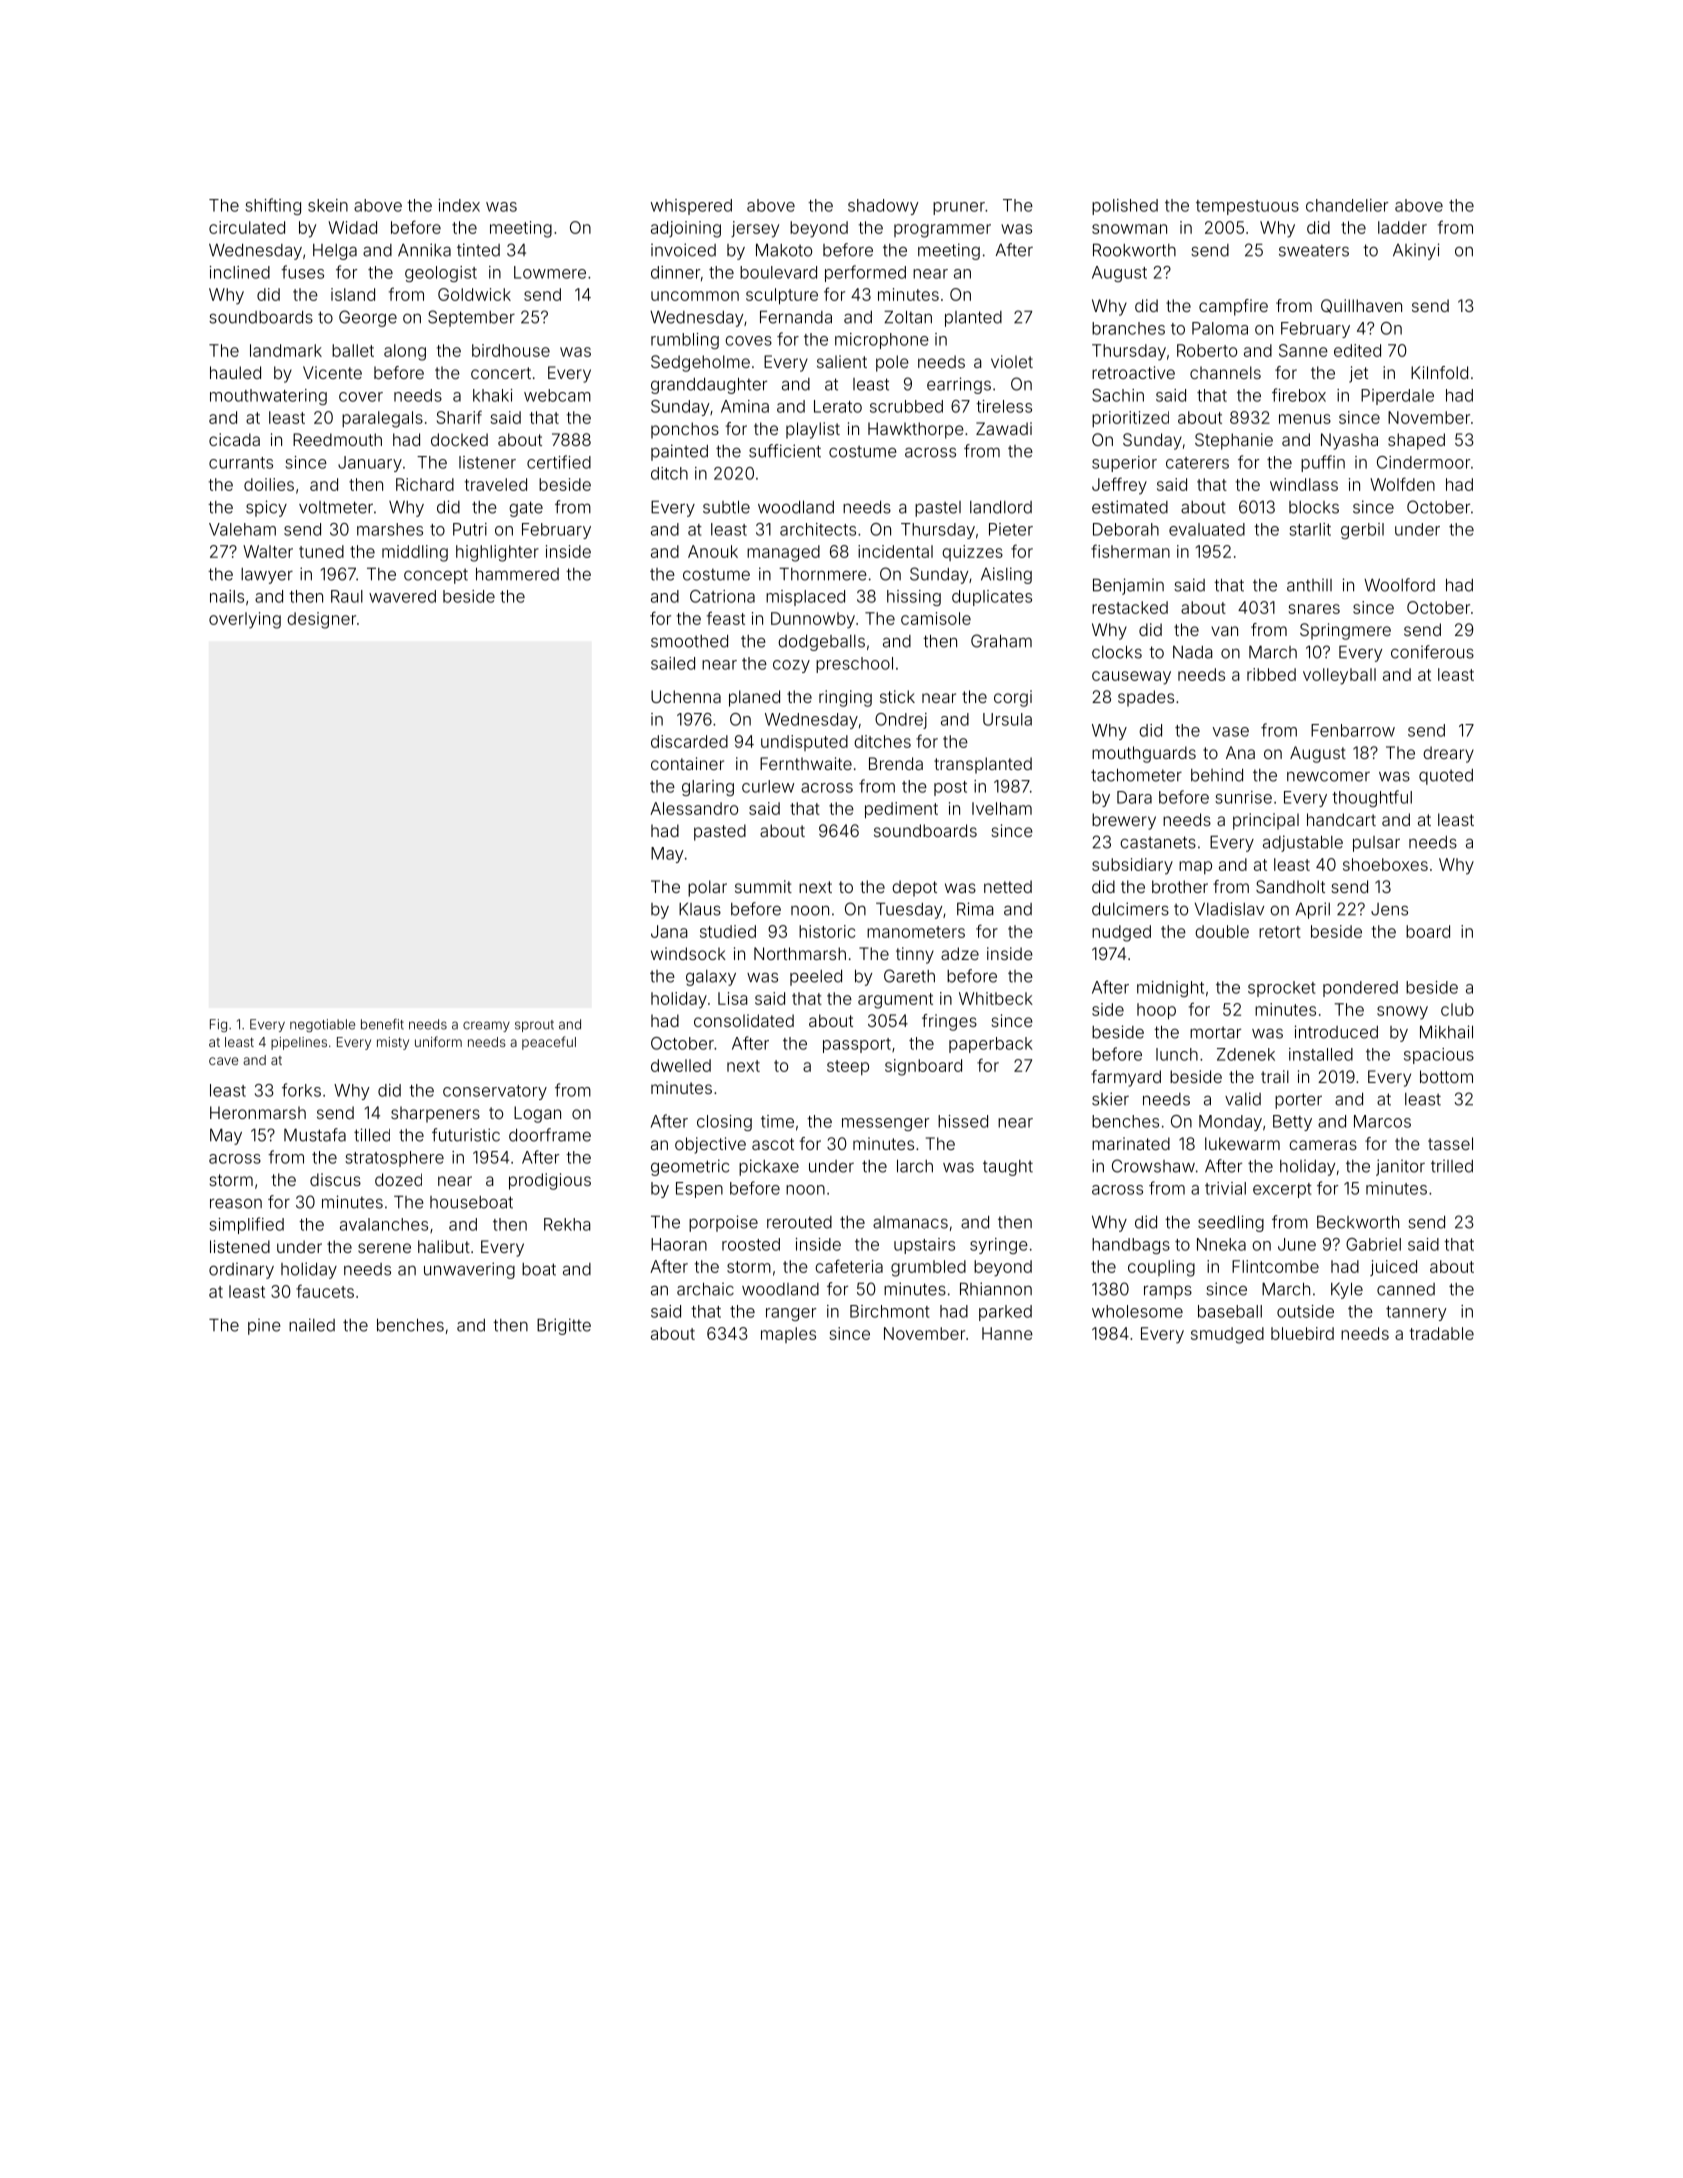 The height and width of the image is (2178, 1683). What do you see at coordinates (959, 208) in the image?
I see `pruner` at bounding box center [959, 208].
